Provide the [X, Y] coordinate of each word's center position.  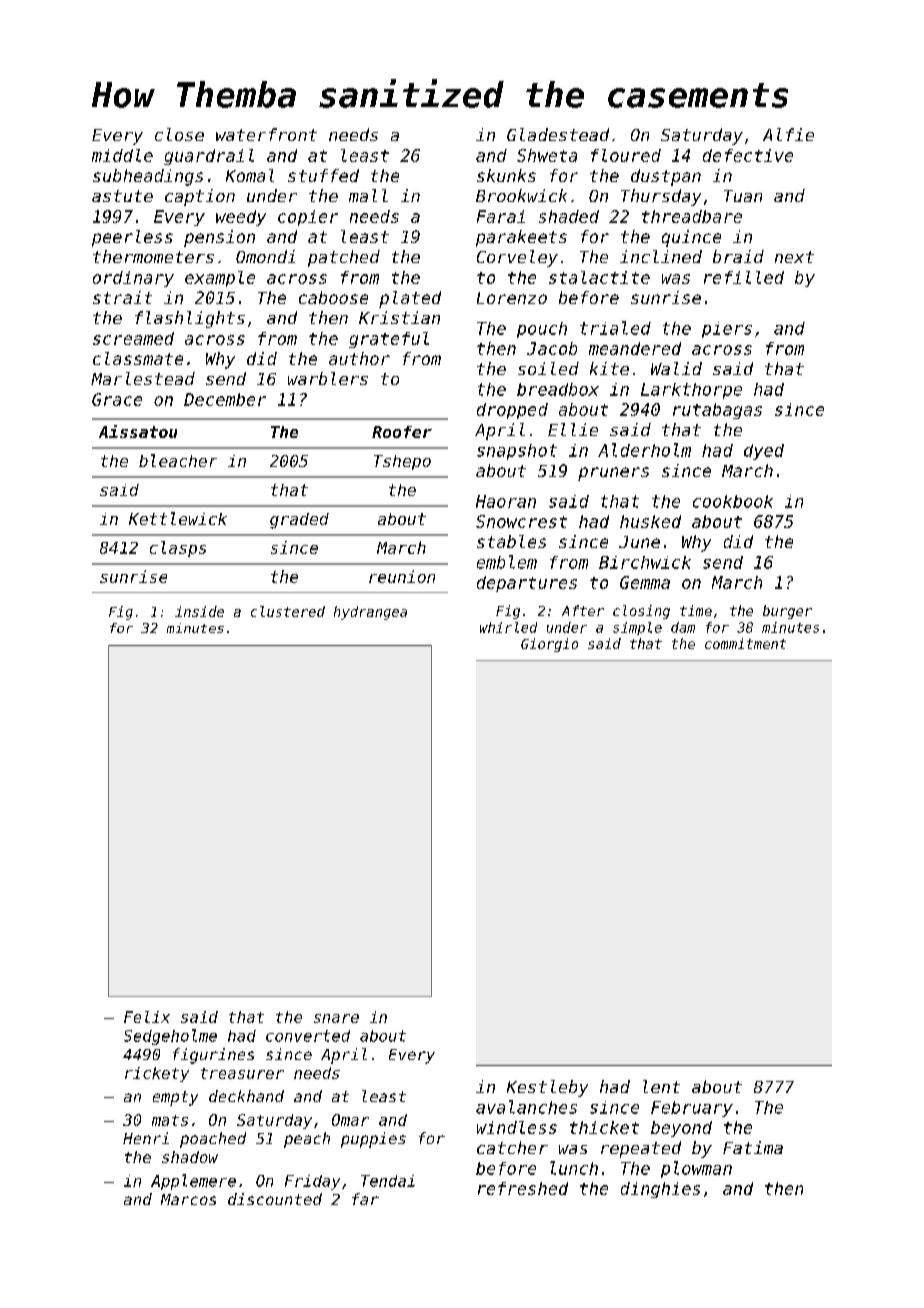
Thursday [661, 197]
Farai [501, 216]
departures [527, 584]
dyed [764, 452]
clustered [288, 611]
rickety [157, 1074]
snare [336, 1018]
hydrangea [370, 613]
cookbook [733, 501]
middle [122, 155]
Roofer [402, 432]
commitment [745, 643]
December [225, 399]
